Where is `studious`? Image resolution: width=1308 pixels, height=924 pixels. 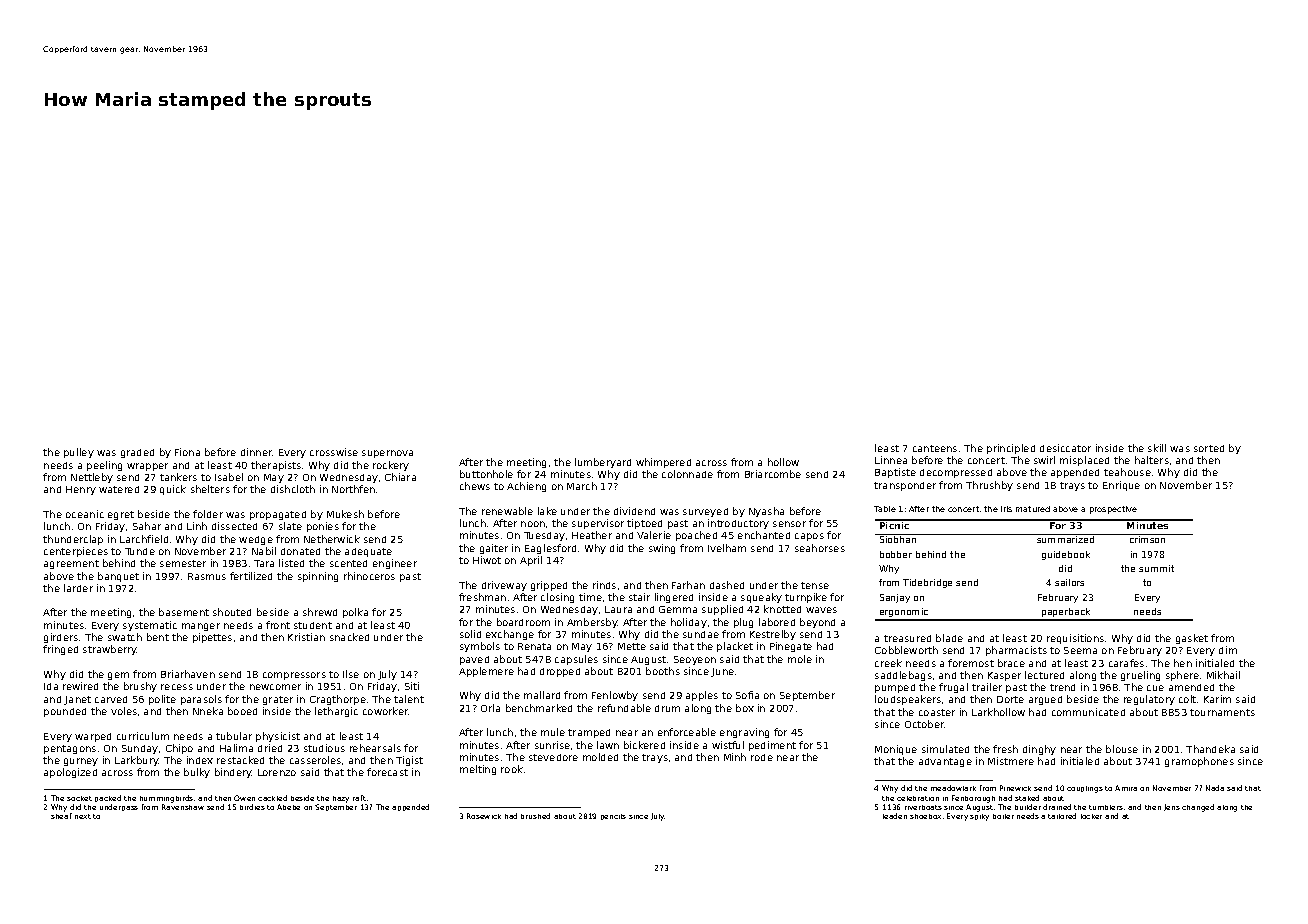 studious is located at coordinates (324, 748).
